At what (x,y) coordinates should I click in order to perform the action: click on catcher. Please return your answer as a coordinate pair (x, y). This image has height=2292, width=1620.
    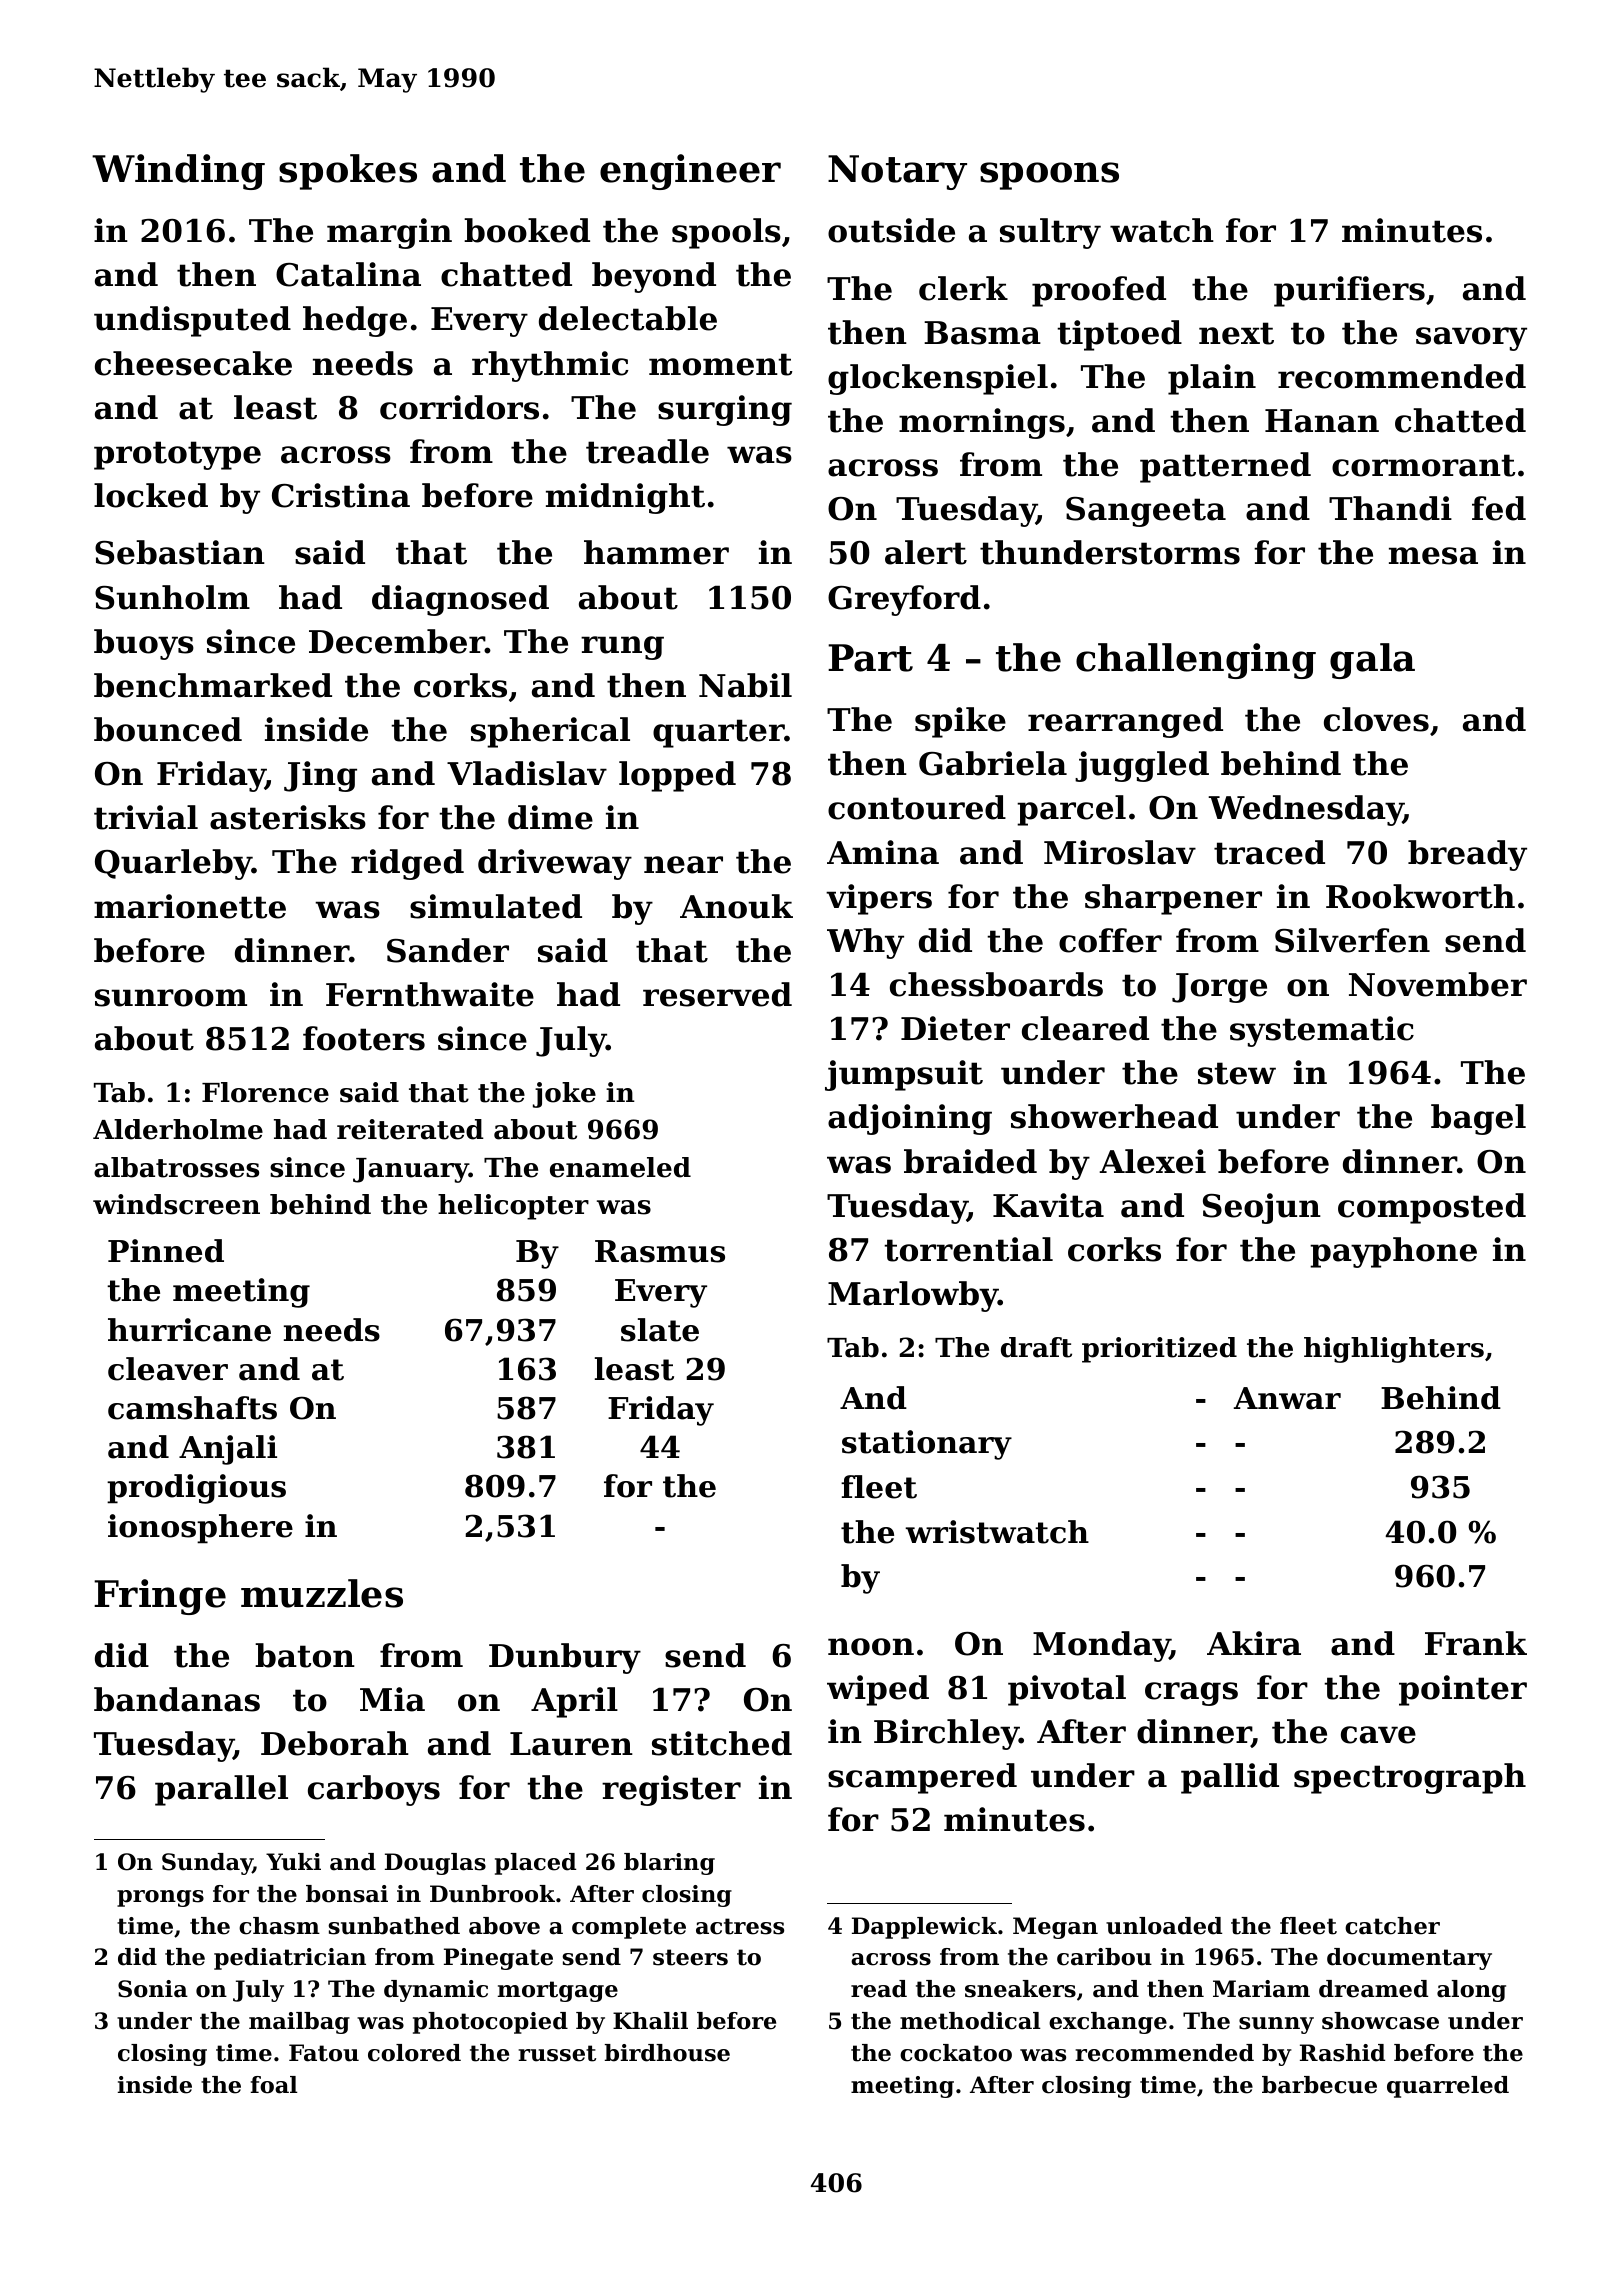
    Looking at the image, I should click on (1392, 1926).
